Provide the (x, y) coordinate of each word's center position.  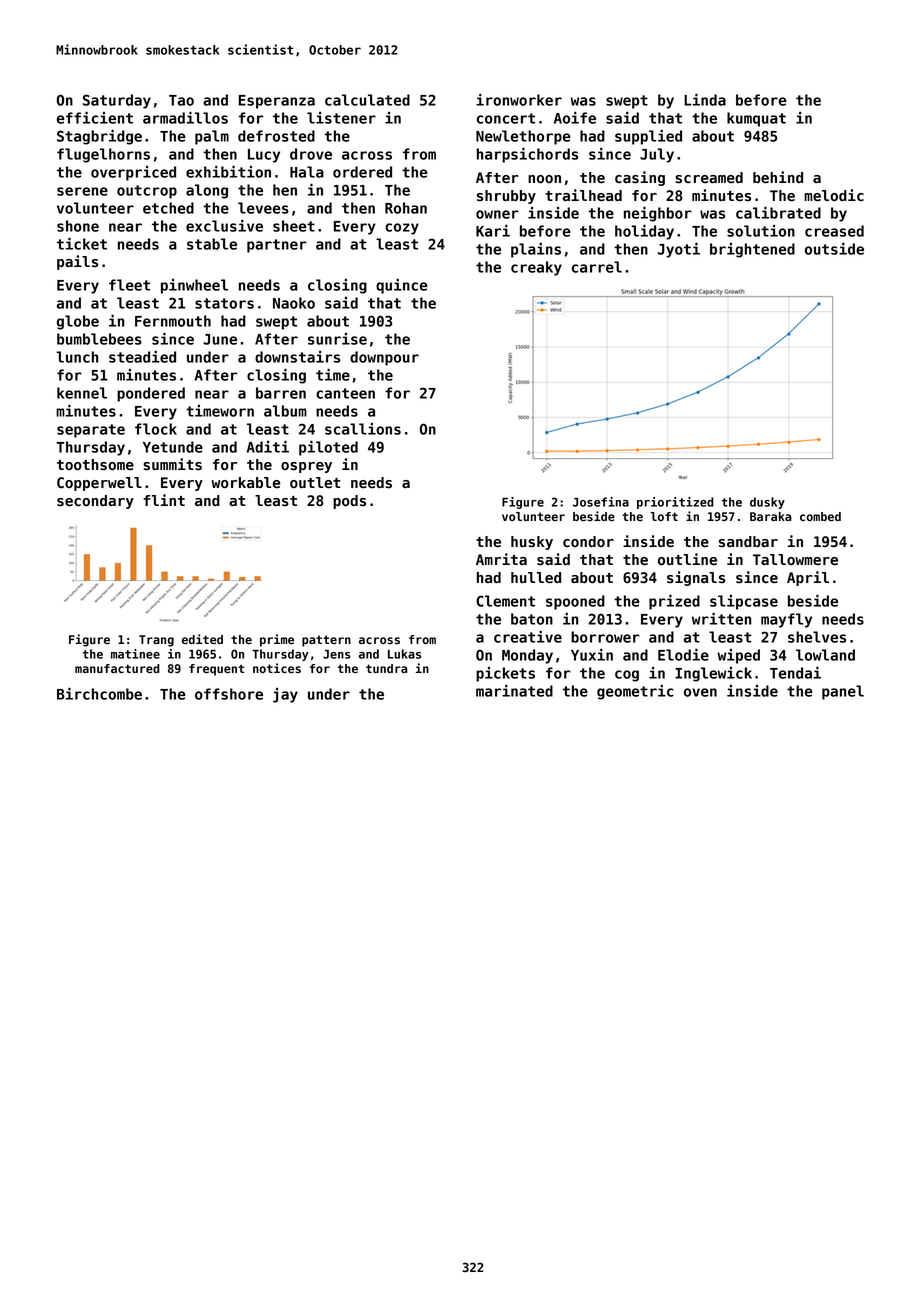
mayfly (786, 620)
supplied (648, 137)
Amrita (501, 559)
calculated (367, 100)
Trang (156, 641)
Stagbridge (99, 137)
